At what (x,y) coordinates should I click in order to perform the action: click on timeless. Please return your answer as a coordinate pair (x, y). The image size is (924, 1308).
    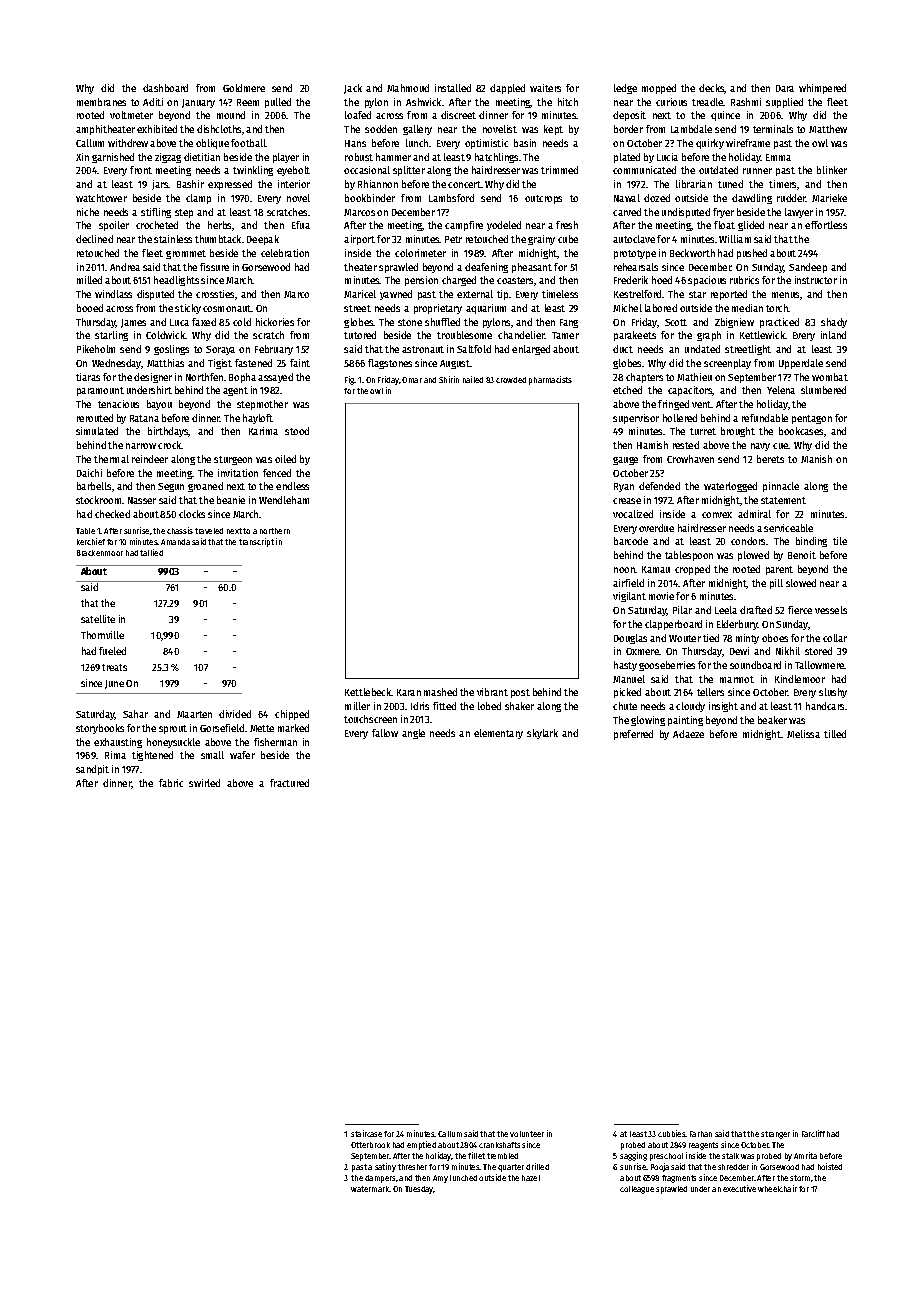
    Looking at the image, I should click on (560, 294).
